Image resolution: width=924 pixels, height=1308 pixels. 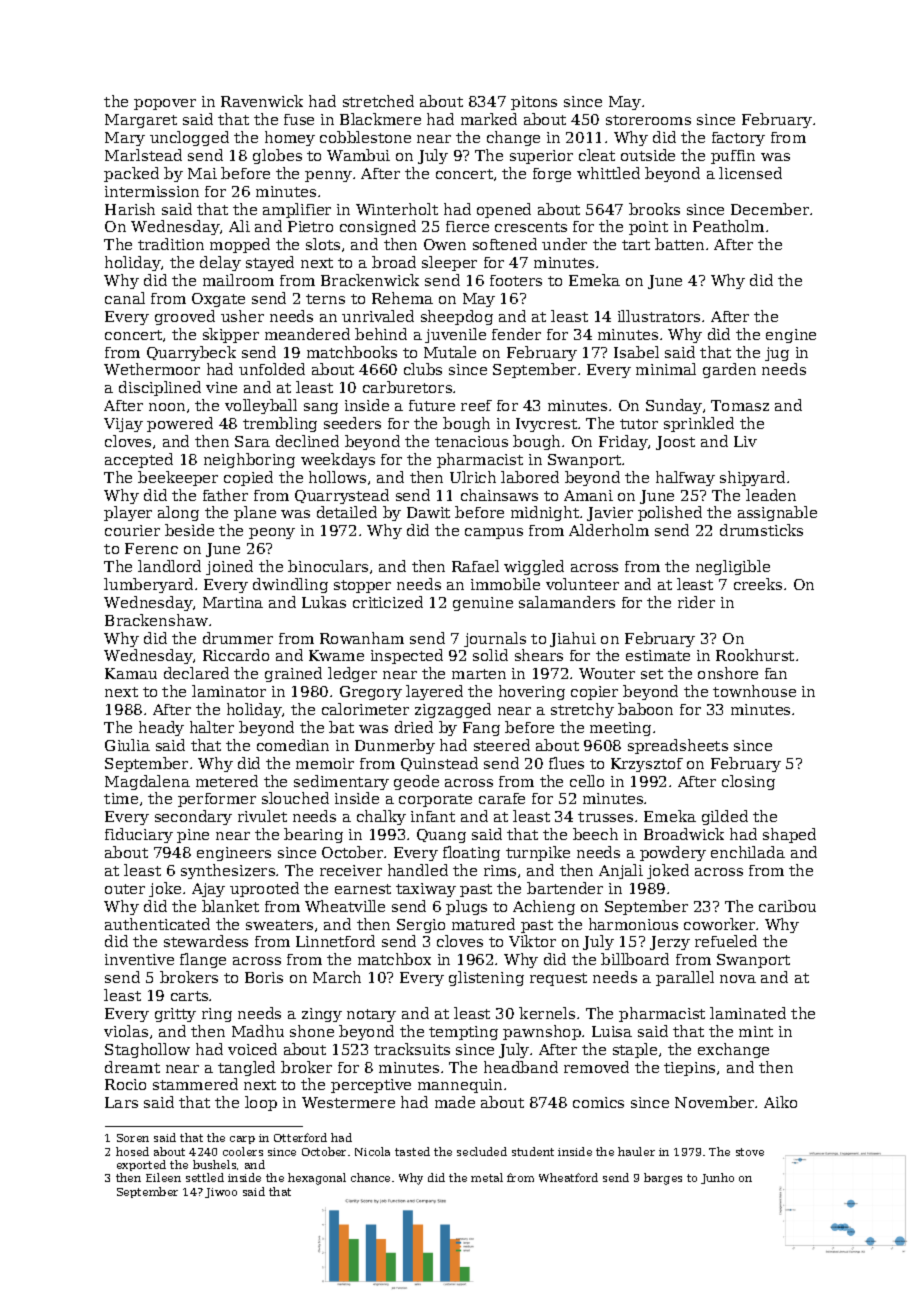 I want to click on popover, so click(x=165, y=104).
